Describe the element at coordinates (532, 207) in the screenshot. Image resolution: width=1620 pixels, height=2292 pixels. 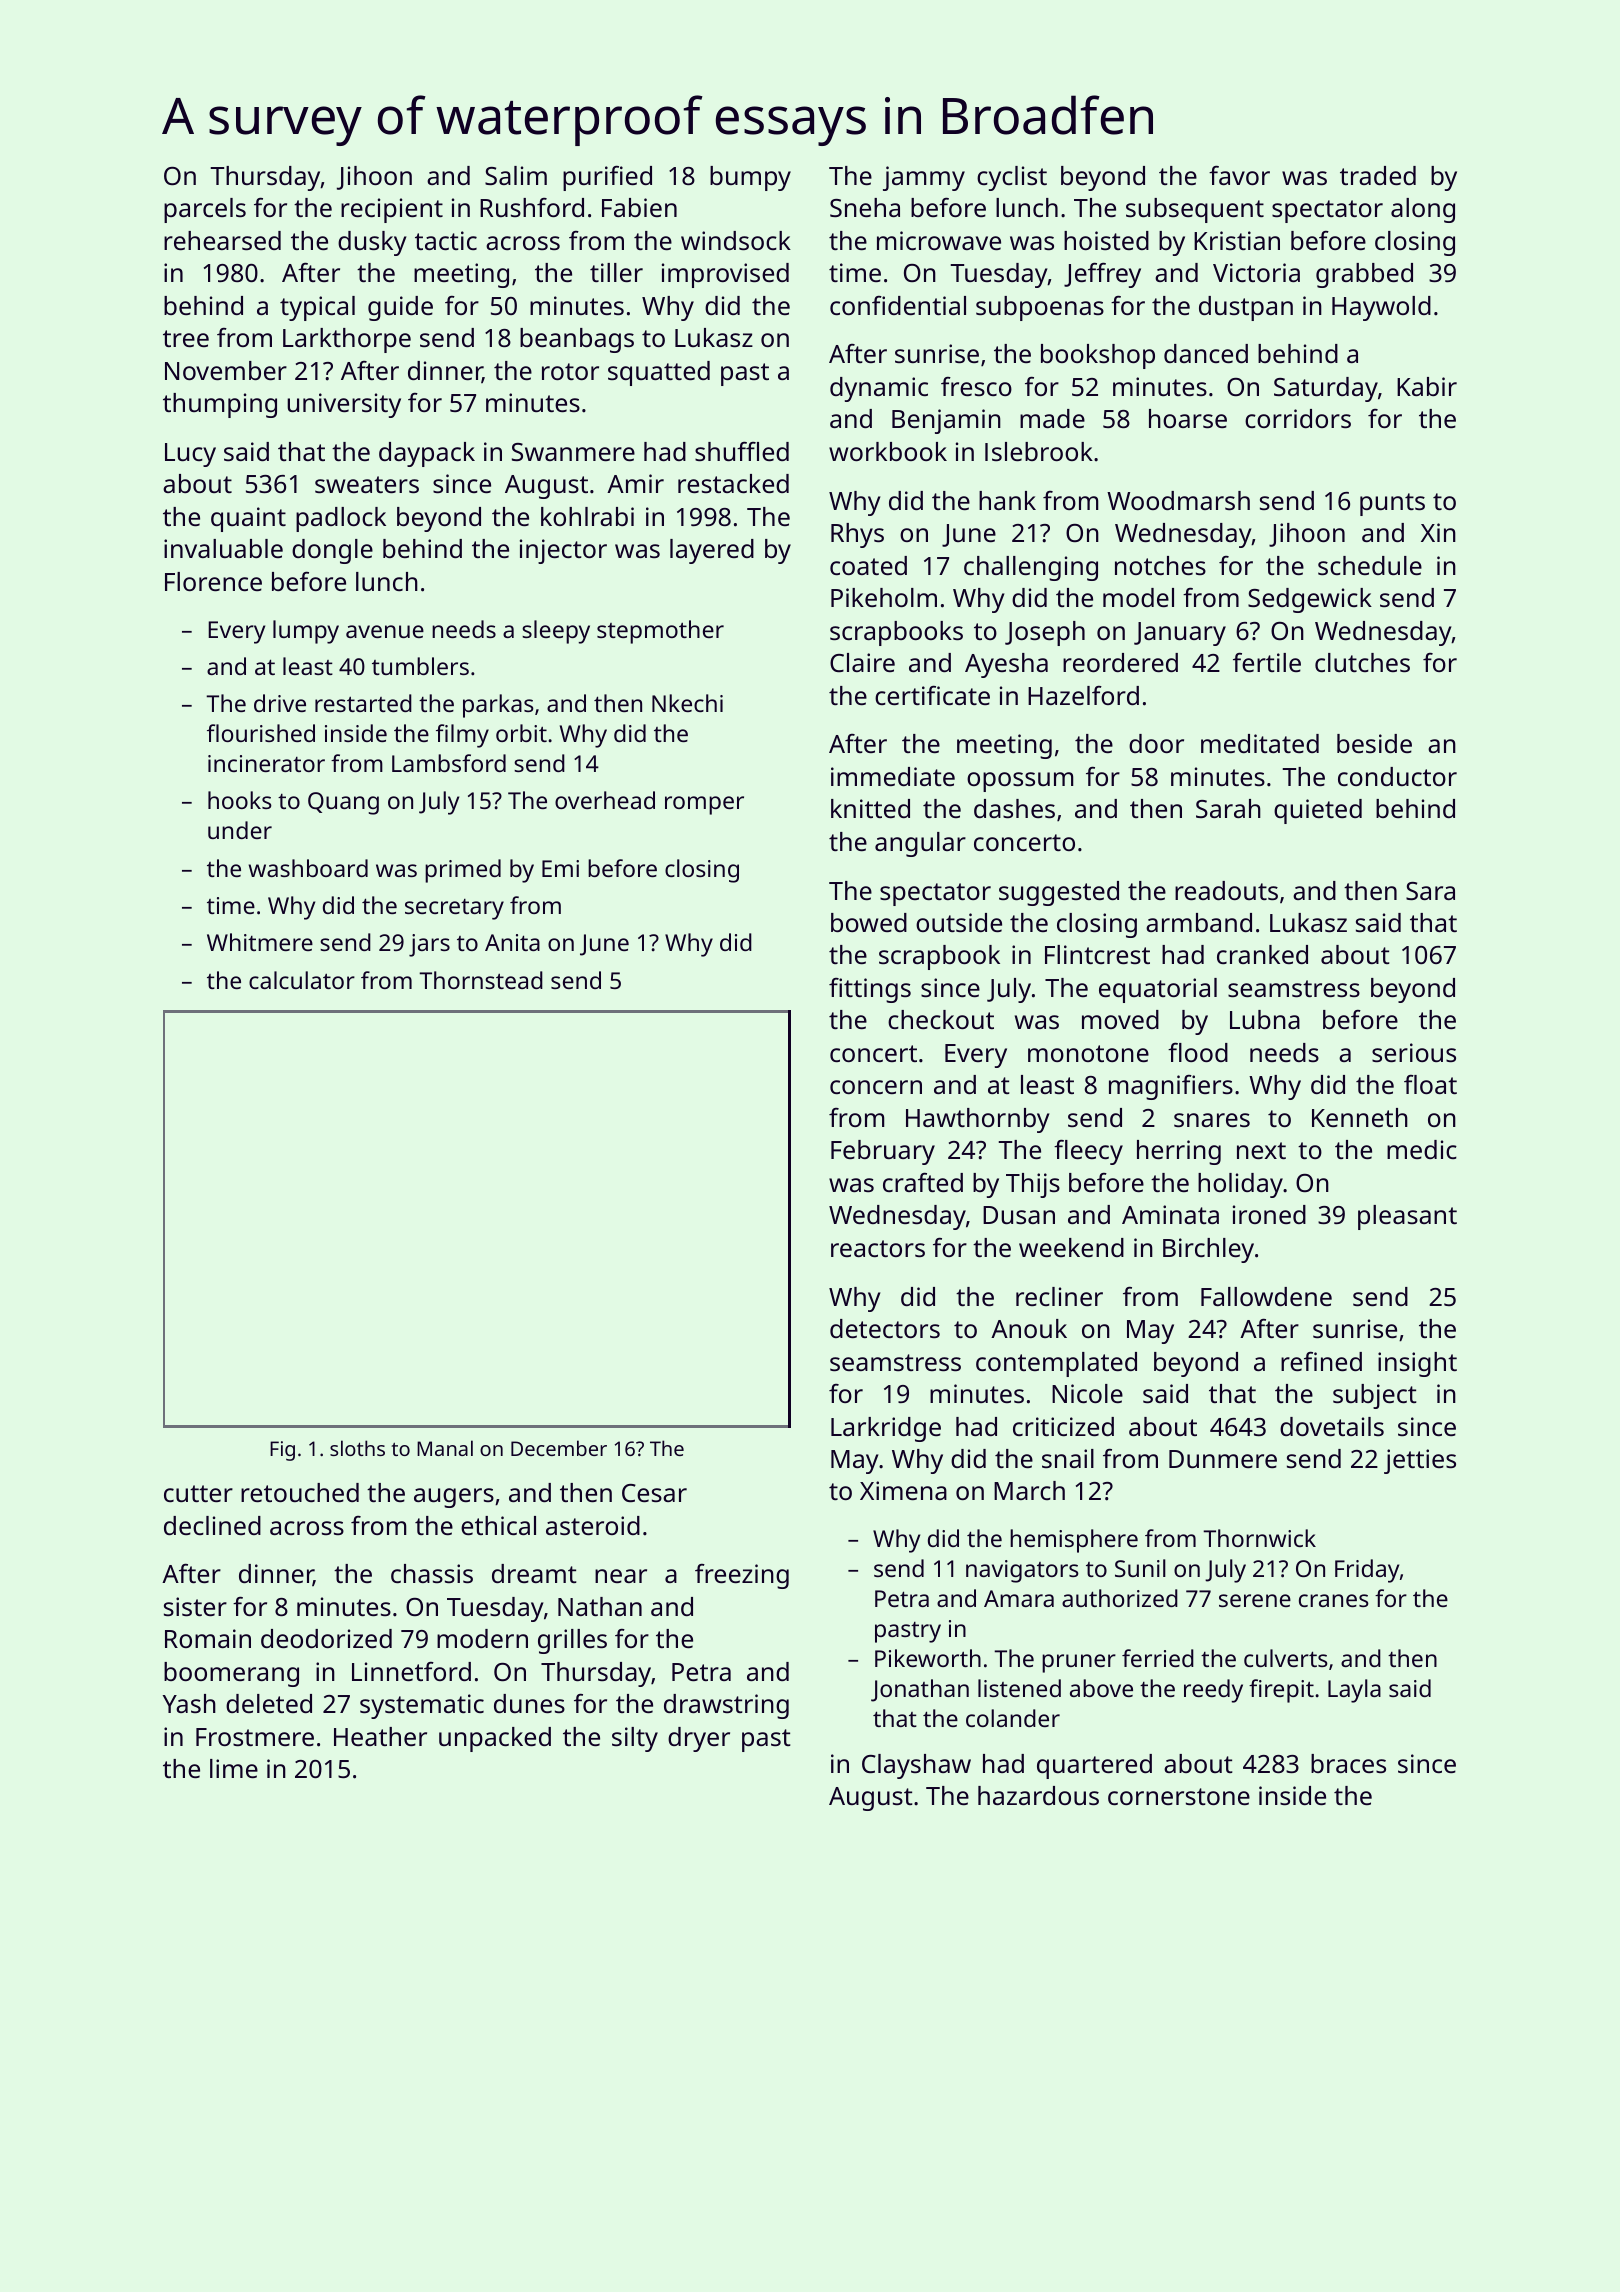
I see `Rushford` at that location.
